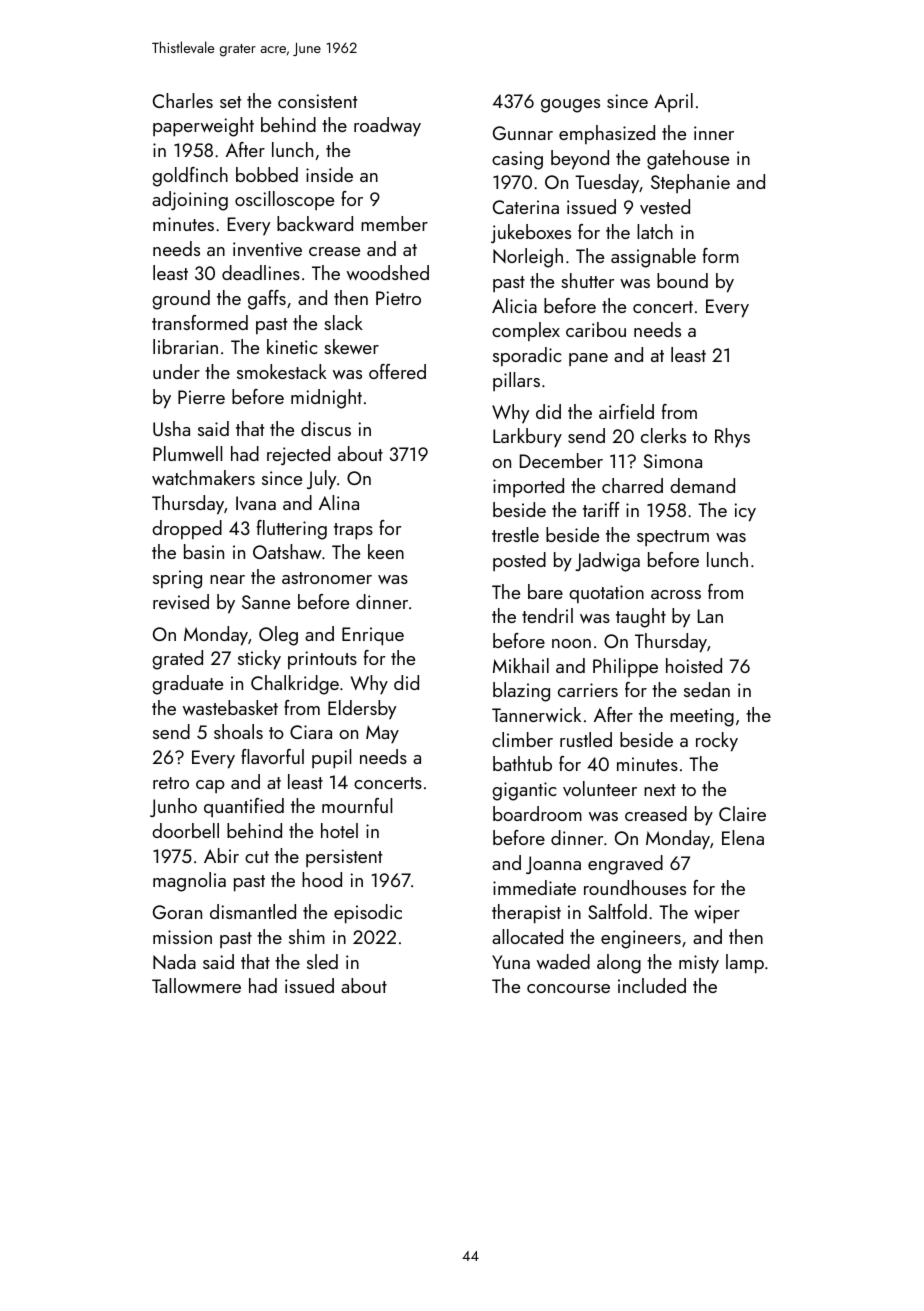  Describe the element at coordinates (386, 551) in the image. I see `keen` at that location.
